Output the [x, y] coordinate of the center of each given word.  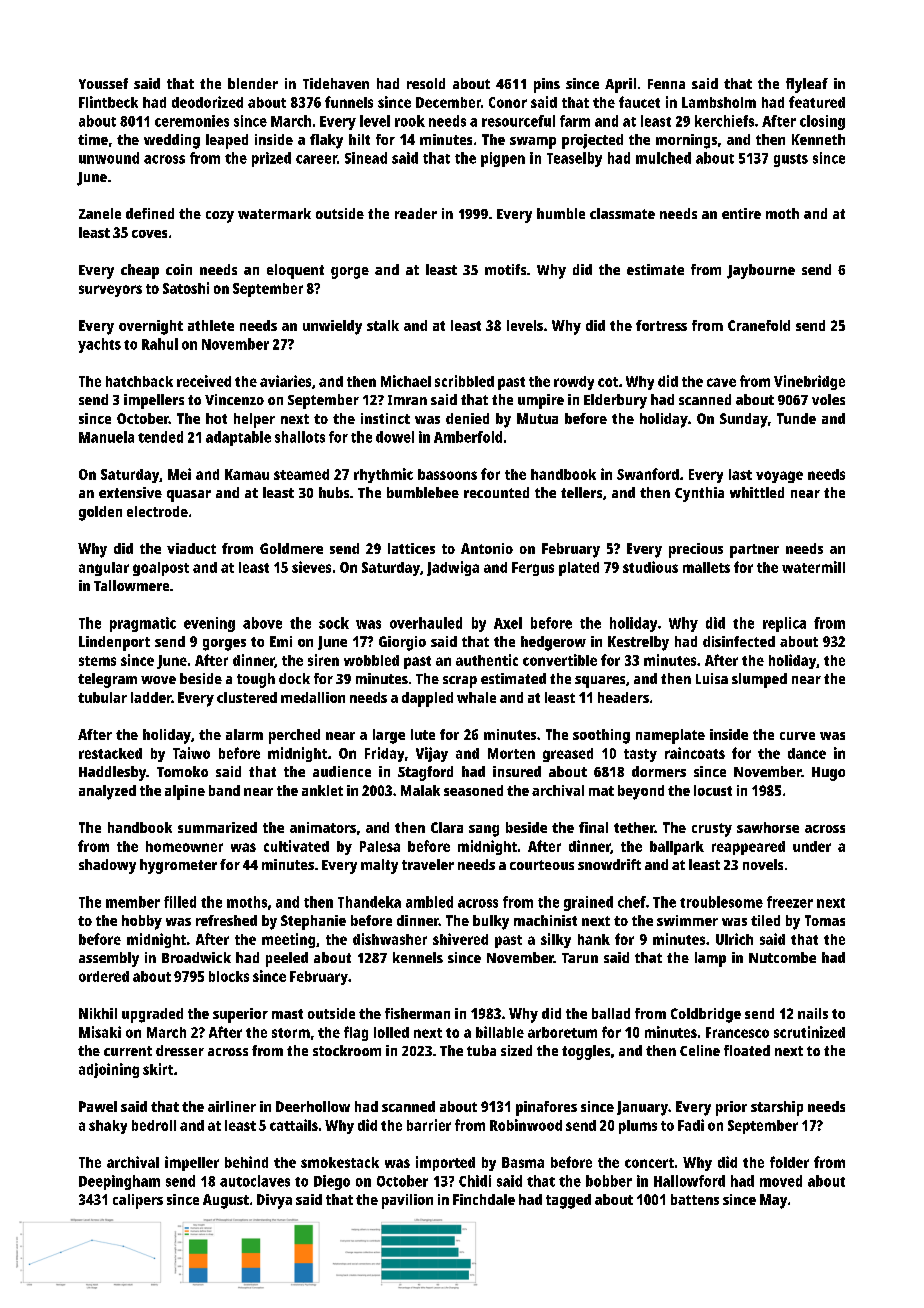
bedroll [154, 1125]
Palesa [380, 846]
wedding [172, 141]
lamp [710, 959]
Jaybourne [761, 271]
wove [158, 680]
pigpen [503, 159]
